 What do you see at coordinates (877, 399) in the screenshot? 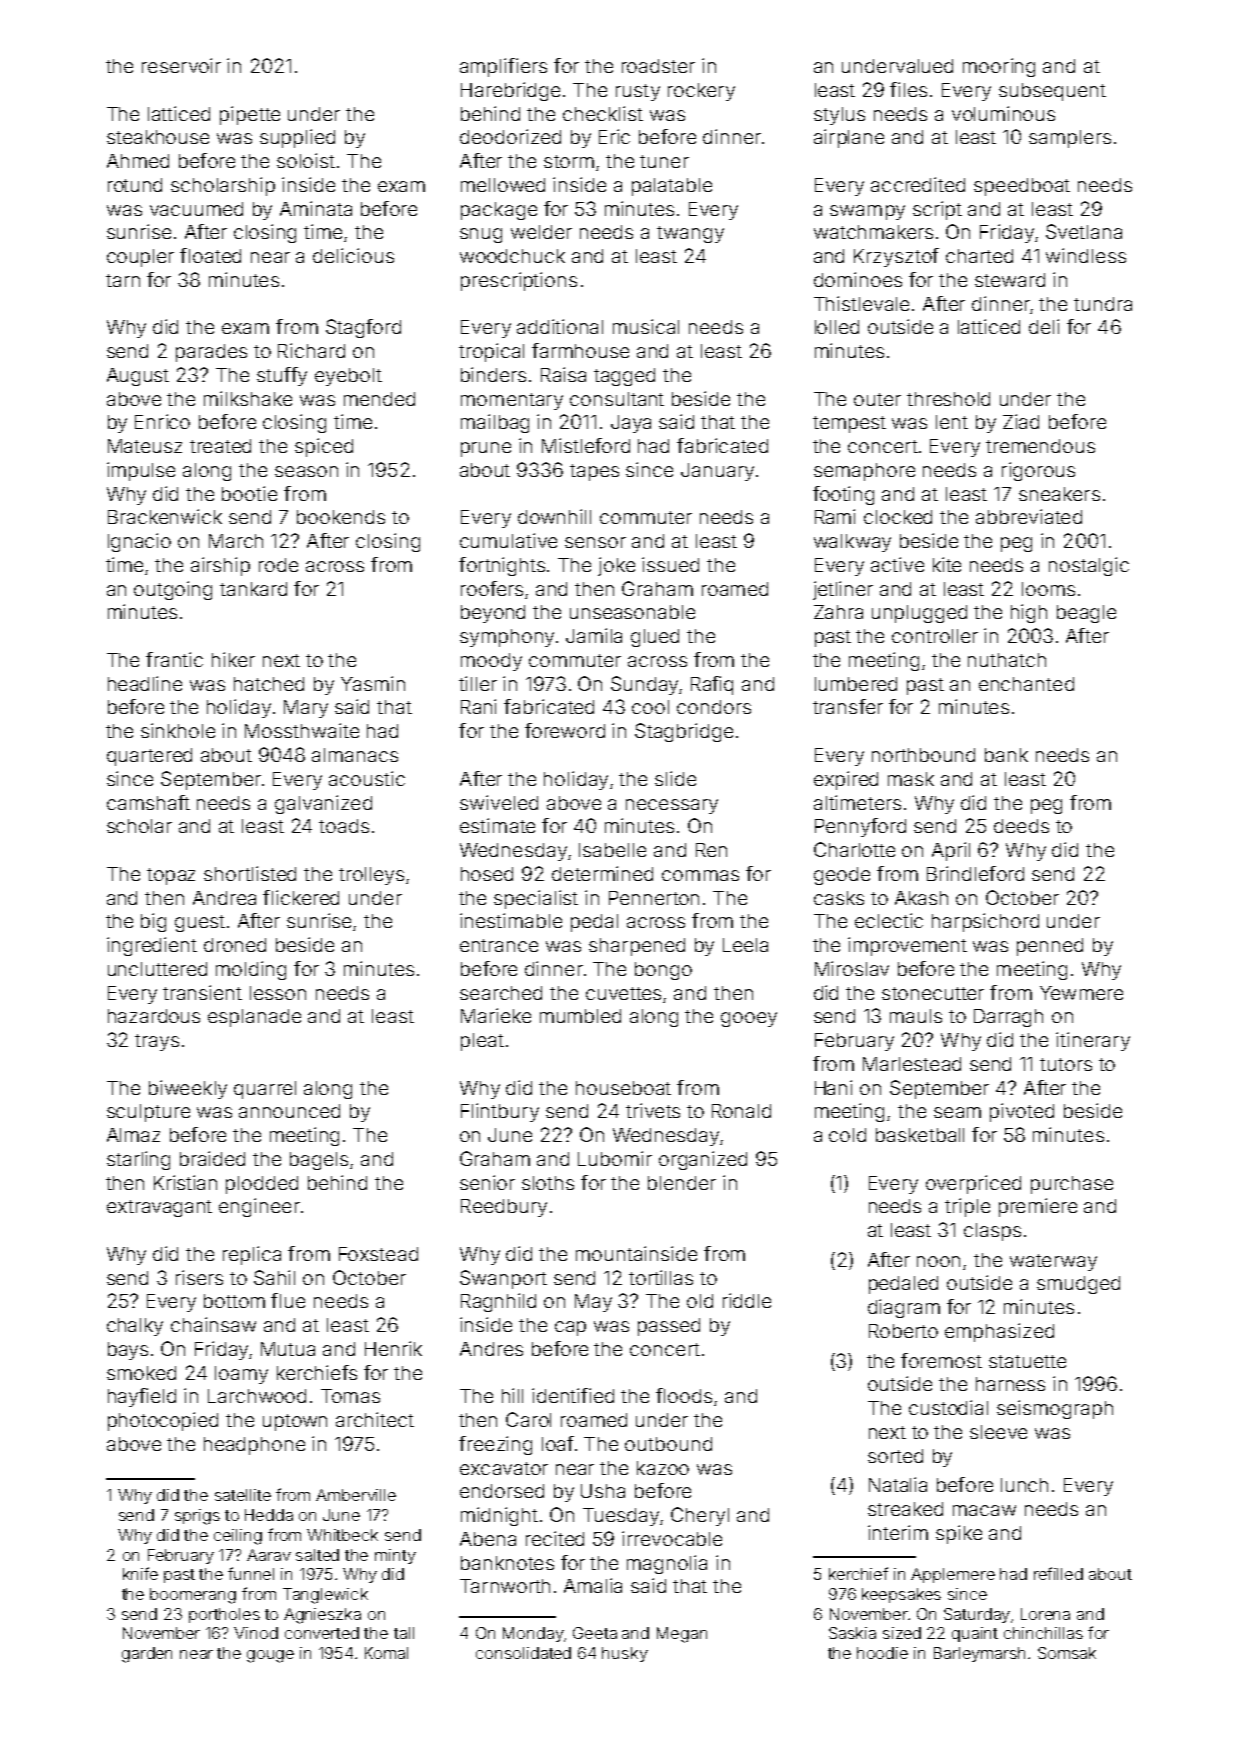
I see `outer` at bounding box center [877, 399].
